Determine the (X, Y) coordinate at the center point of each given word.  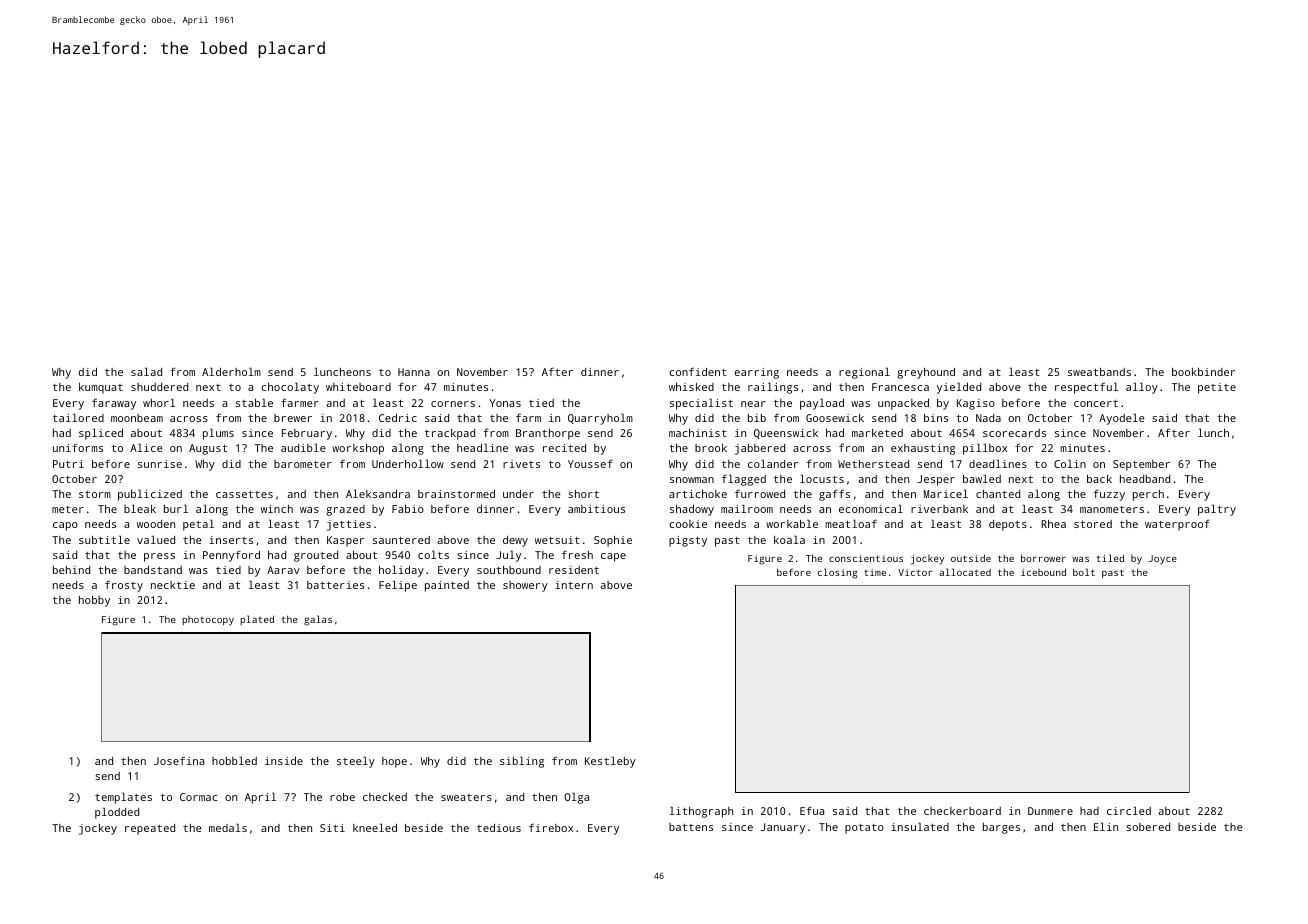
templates (123, 798)
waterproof (1177, 525)
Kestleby (610, 762)
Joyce (1162, 559)
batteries (335, 585)
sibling (522, 762)
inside (284, 761)
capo (65, 526)
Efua (812, 810)
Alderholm (231, 371)
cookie (688, 524)
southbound (509, 570)
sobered (1148, 827)
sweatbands (1099, 372)
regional (864, 373)
